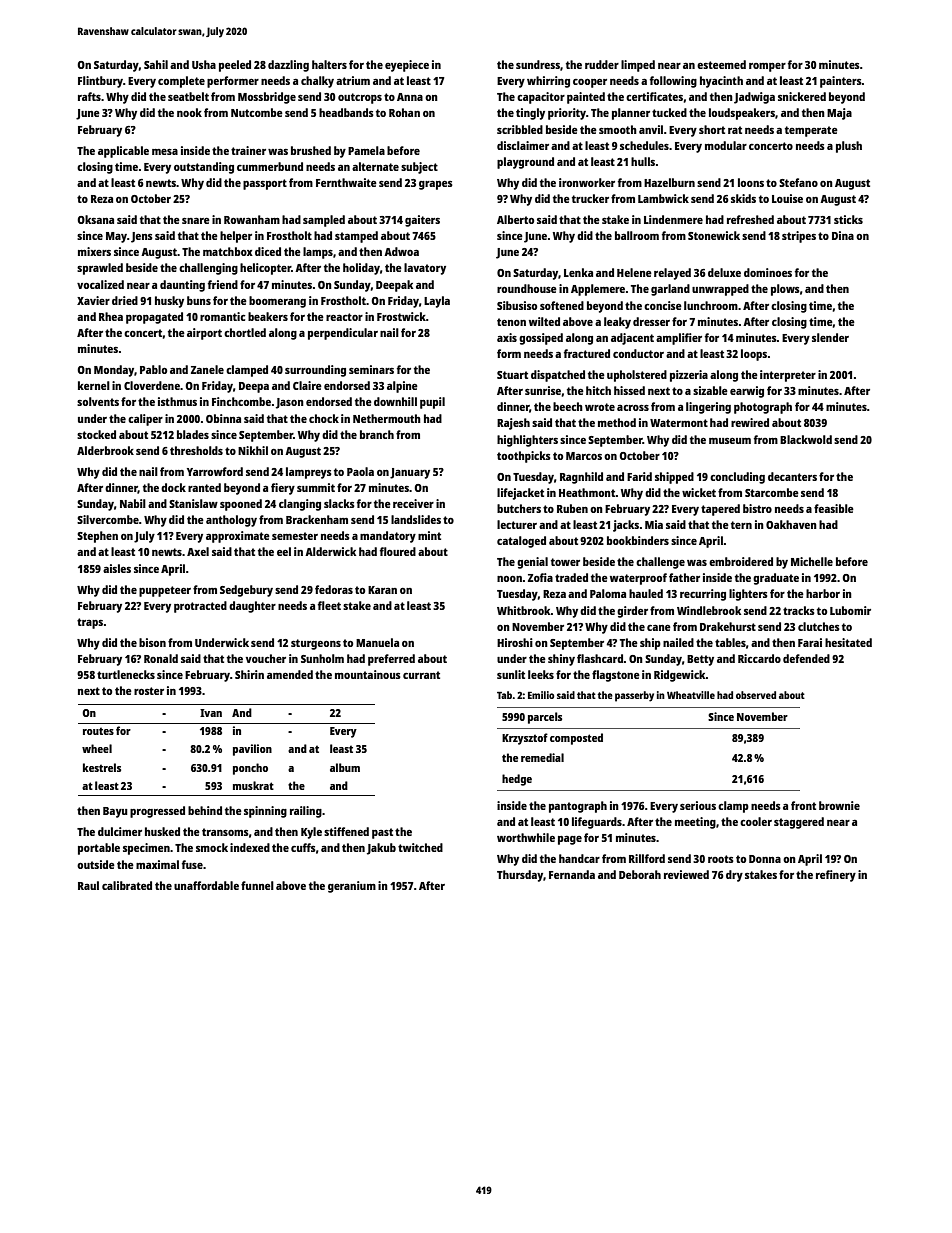  Describe the element at coordinates (754, 355) in the image. I see `loops` at that location.
